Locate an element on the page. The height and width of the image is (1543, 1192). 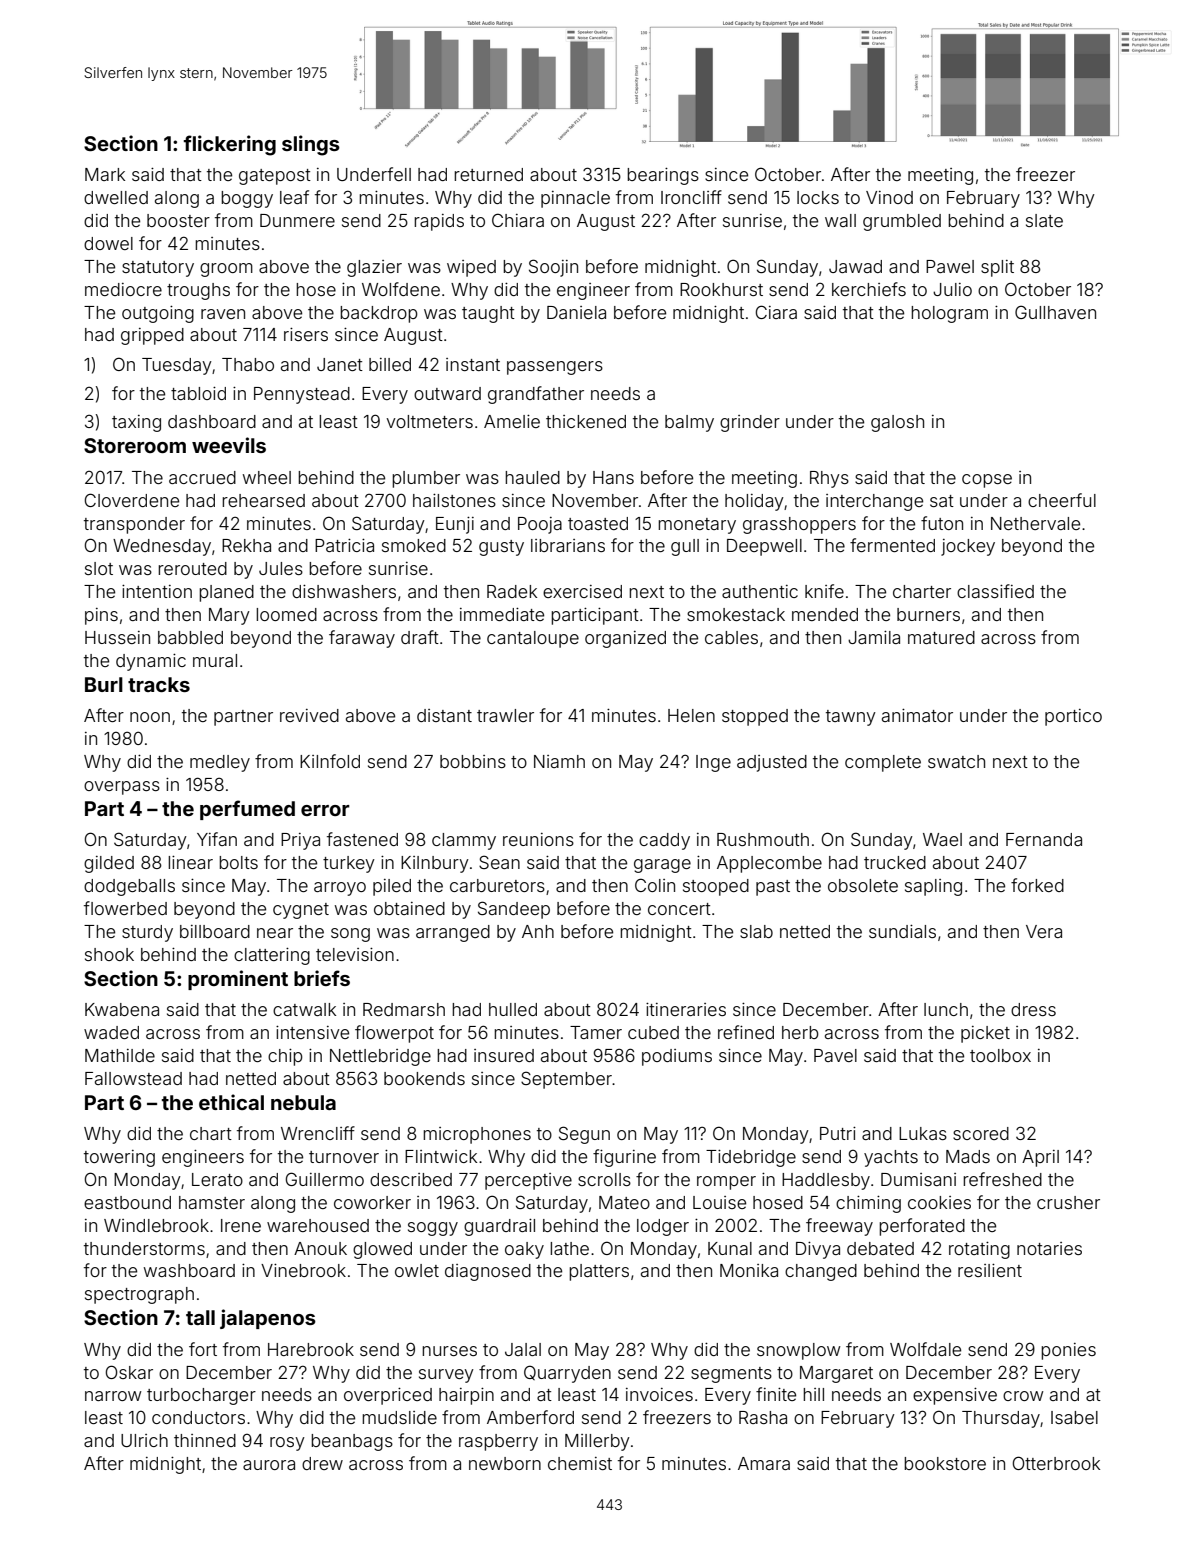
medley is located at coordinates (220, 763).
